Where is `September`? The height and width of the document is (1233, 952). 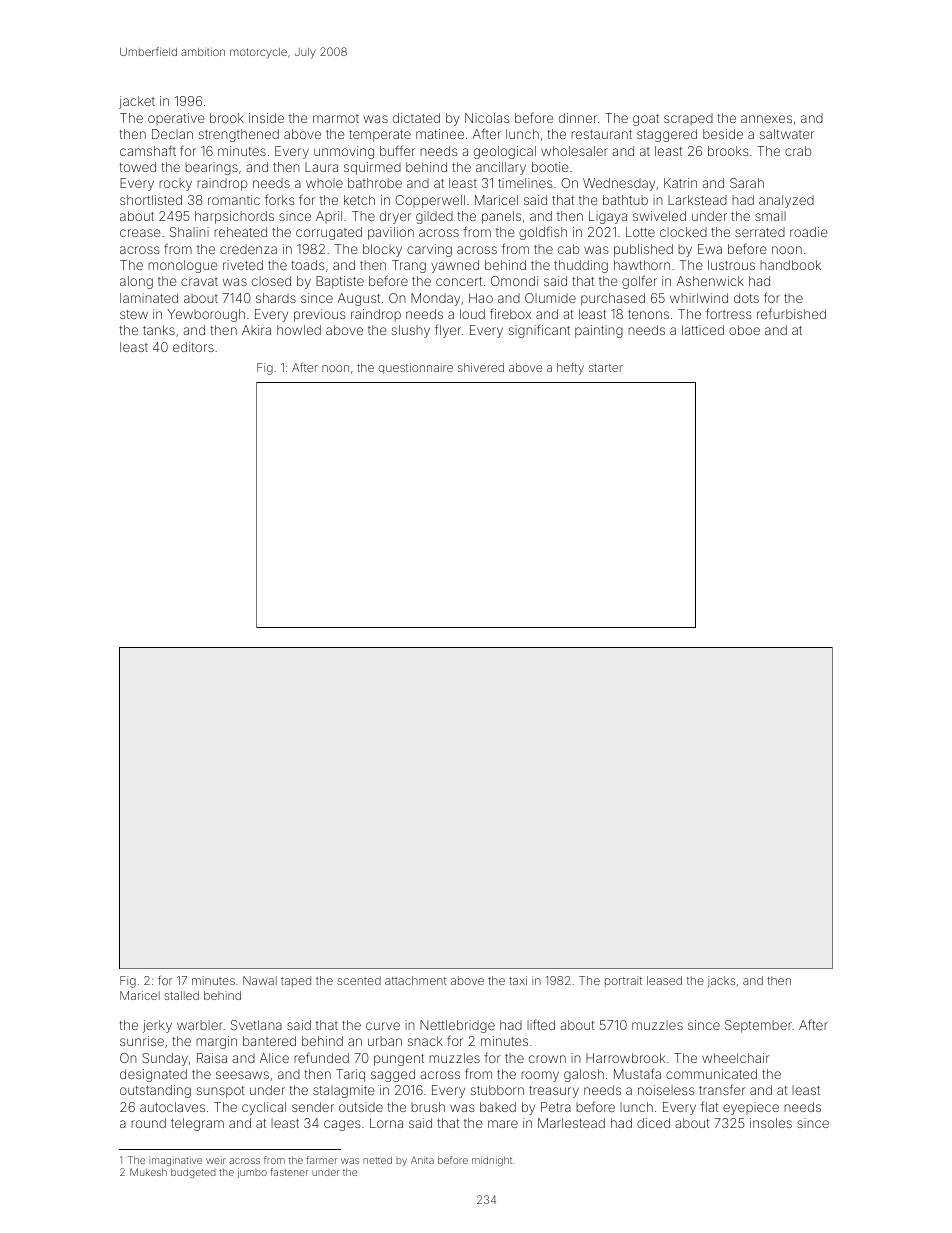 September is located at coordinates (758, 1026).
